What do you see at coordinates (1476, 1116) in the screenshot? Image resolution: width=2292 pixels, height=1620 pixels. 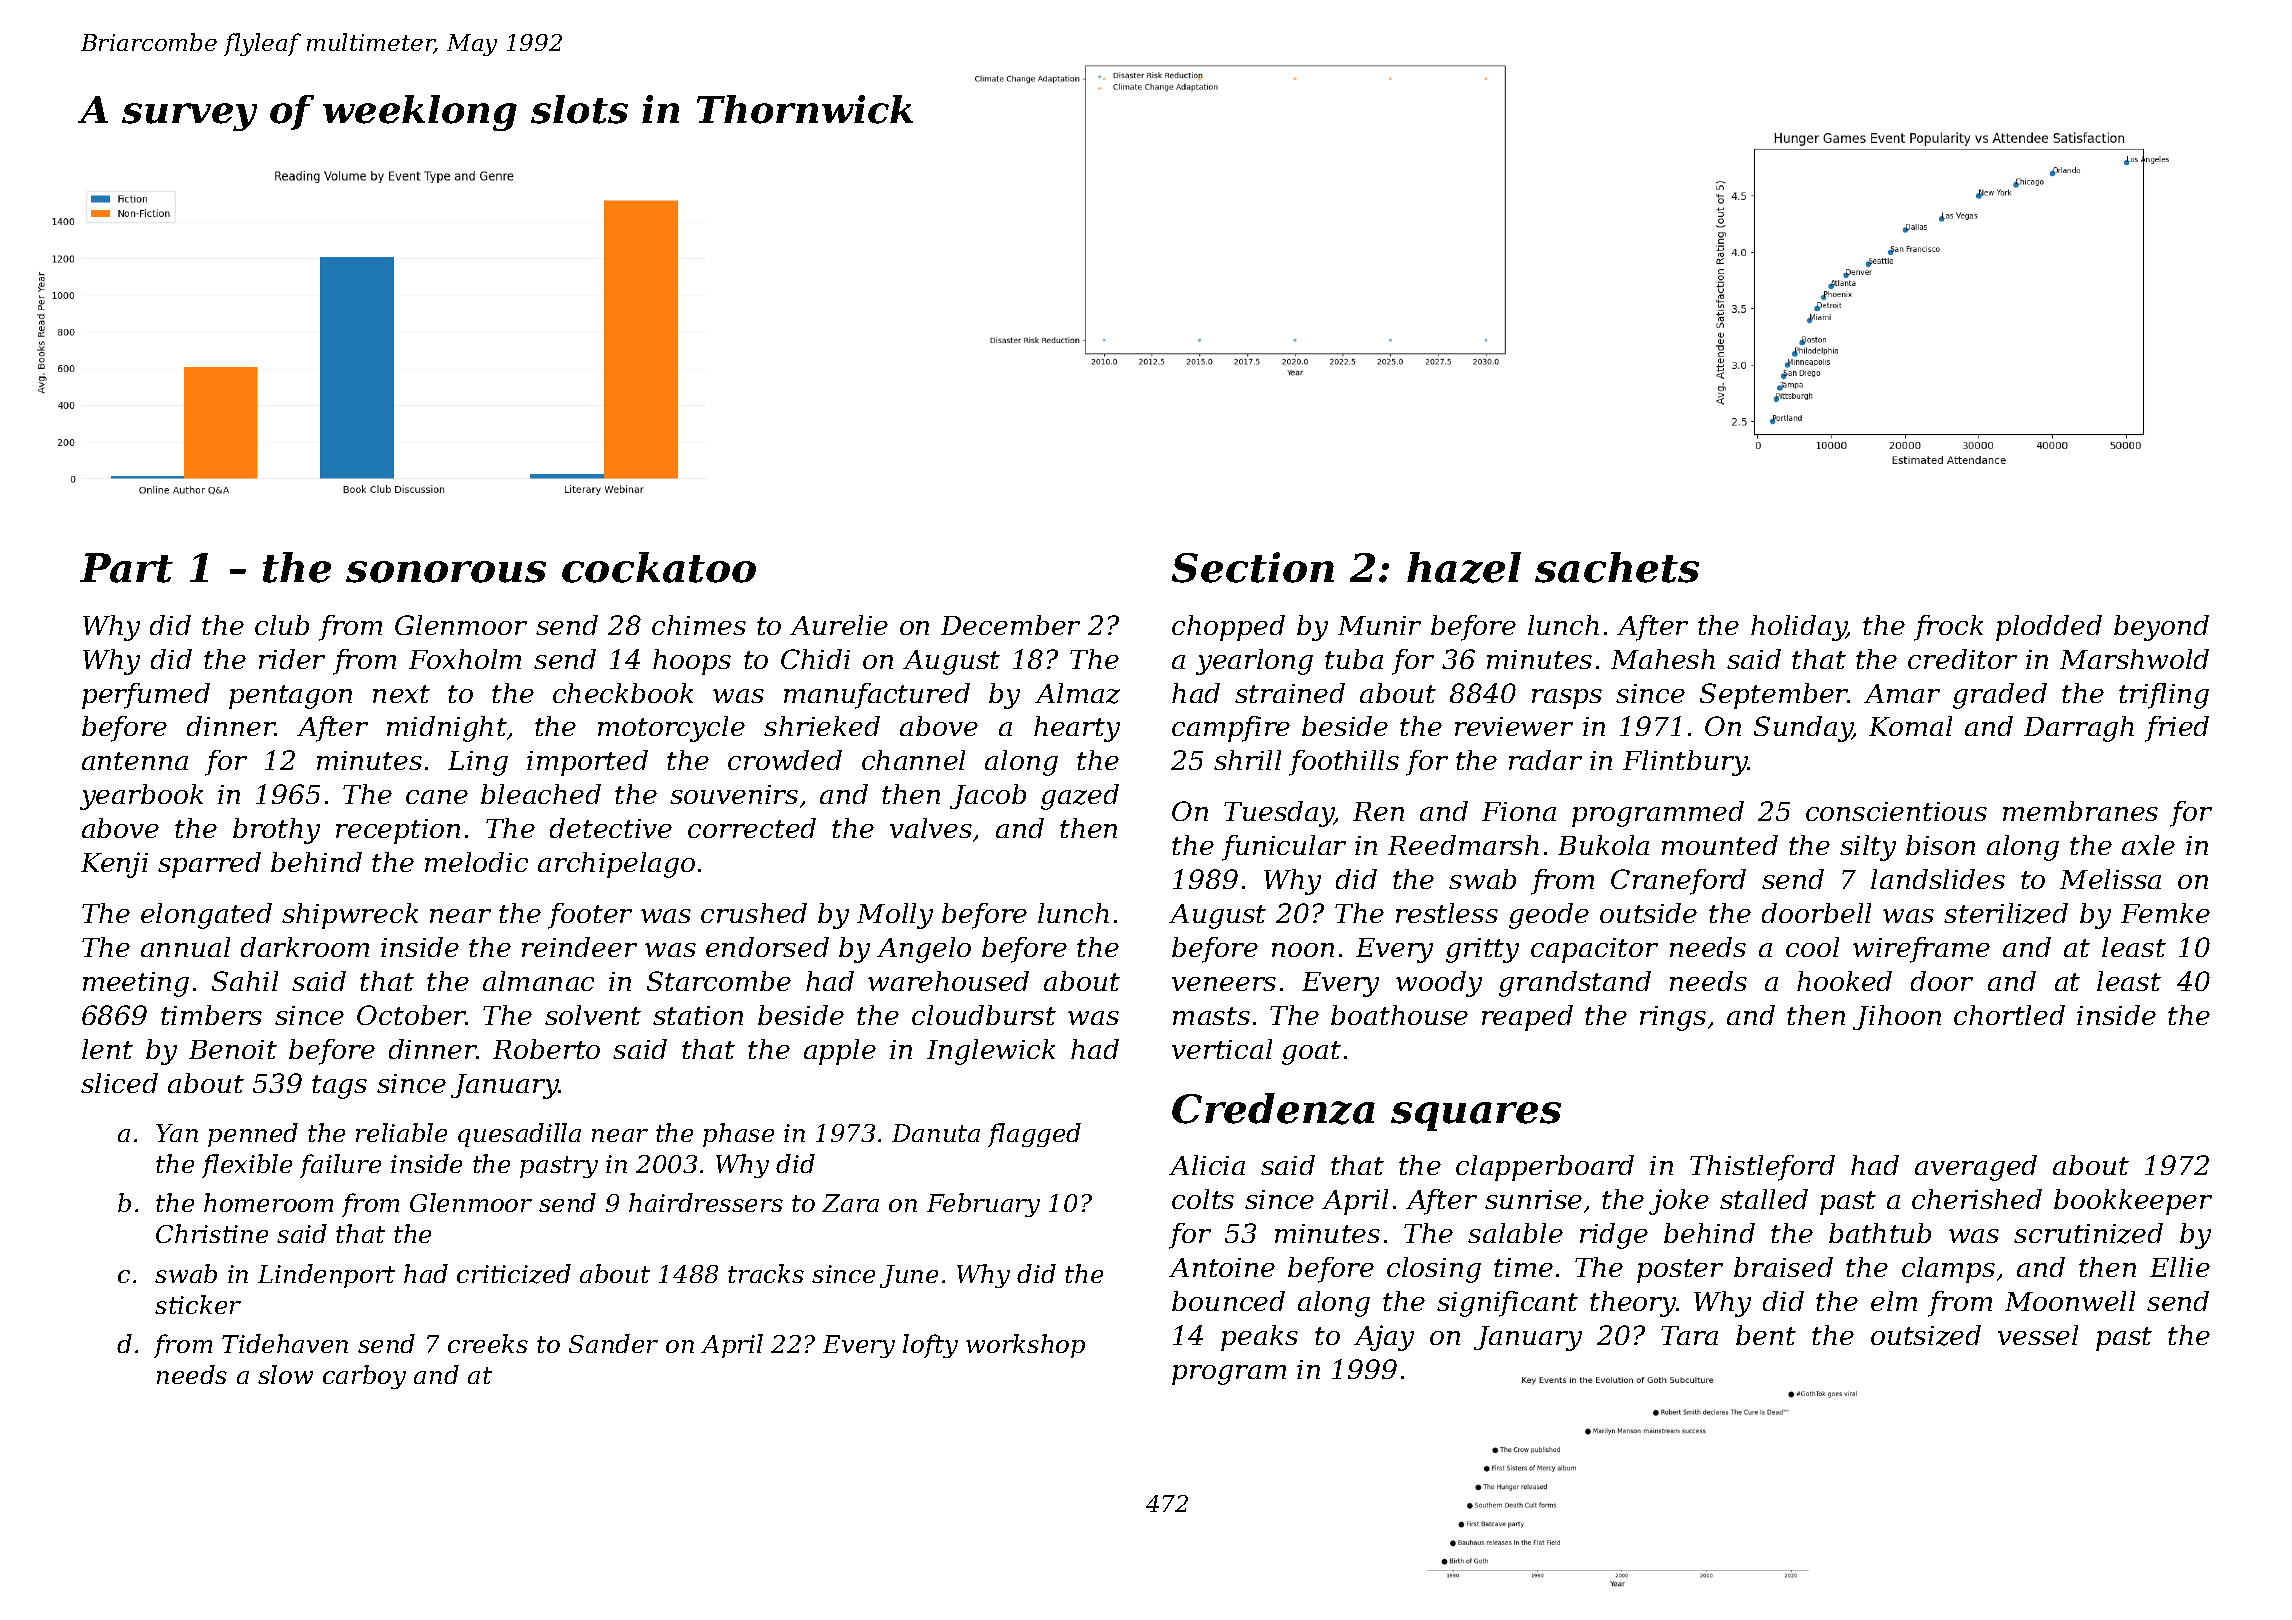 I see `squares` at bounding box center [1476, 1116].
